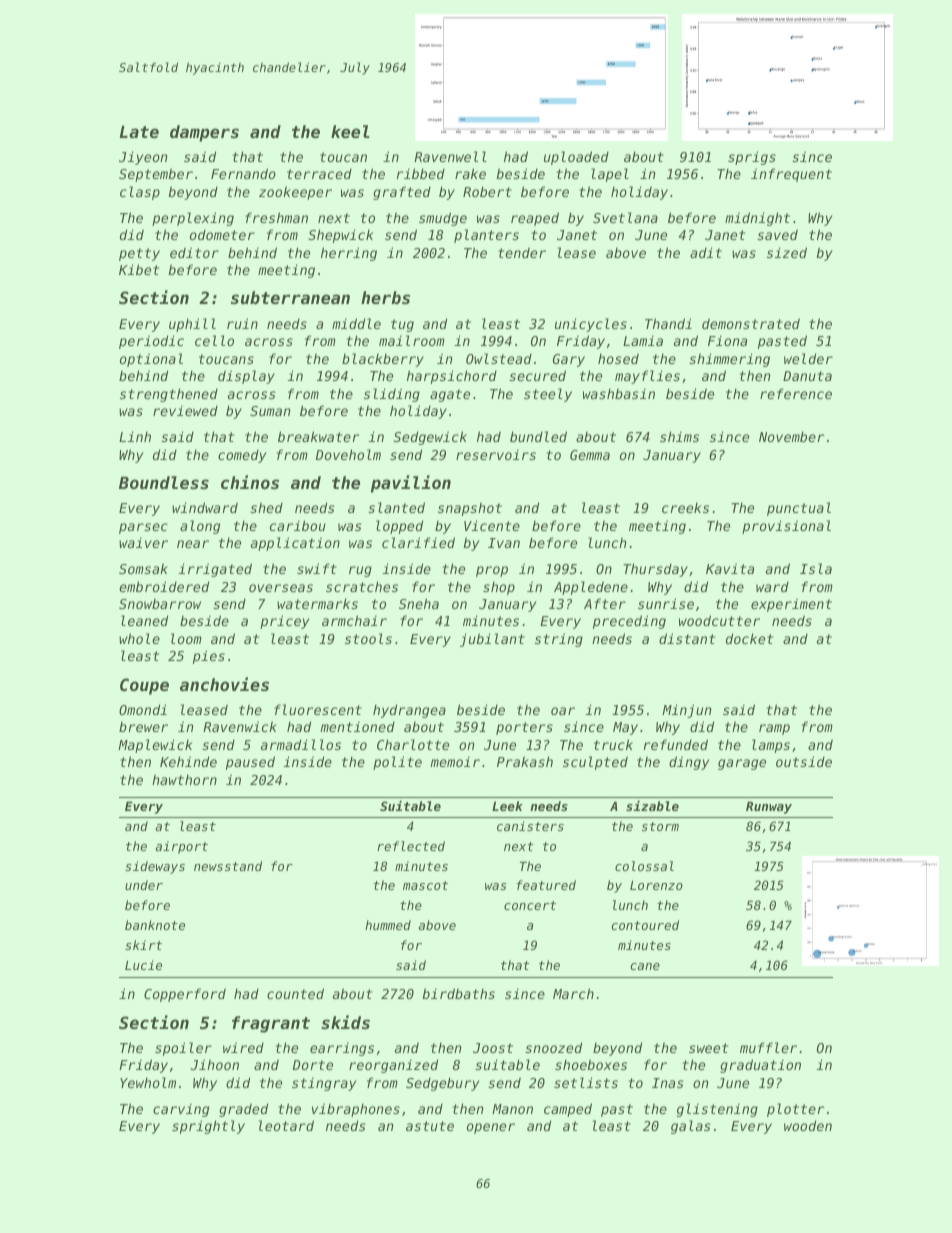  Describe the element at coordinates (143, 528) in the document. I see `parsec` at that location.
